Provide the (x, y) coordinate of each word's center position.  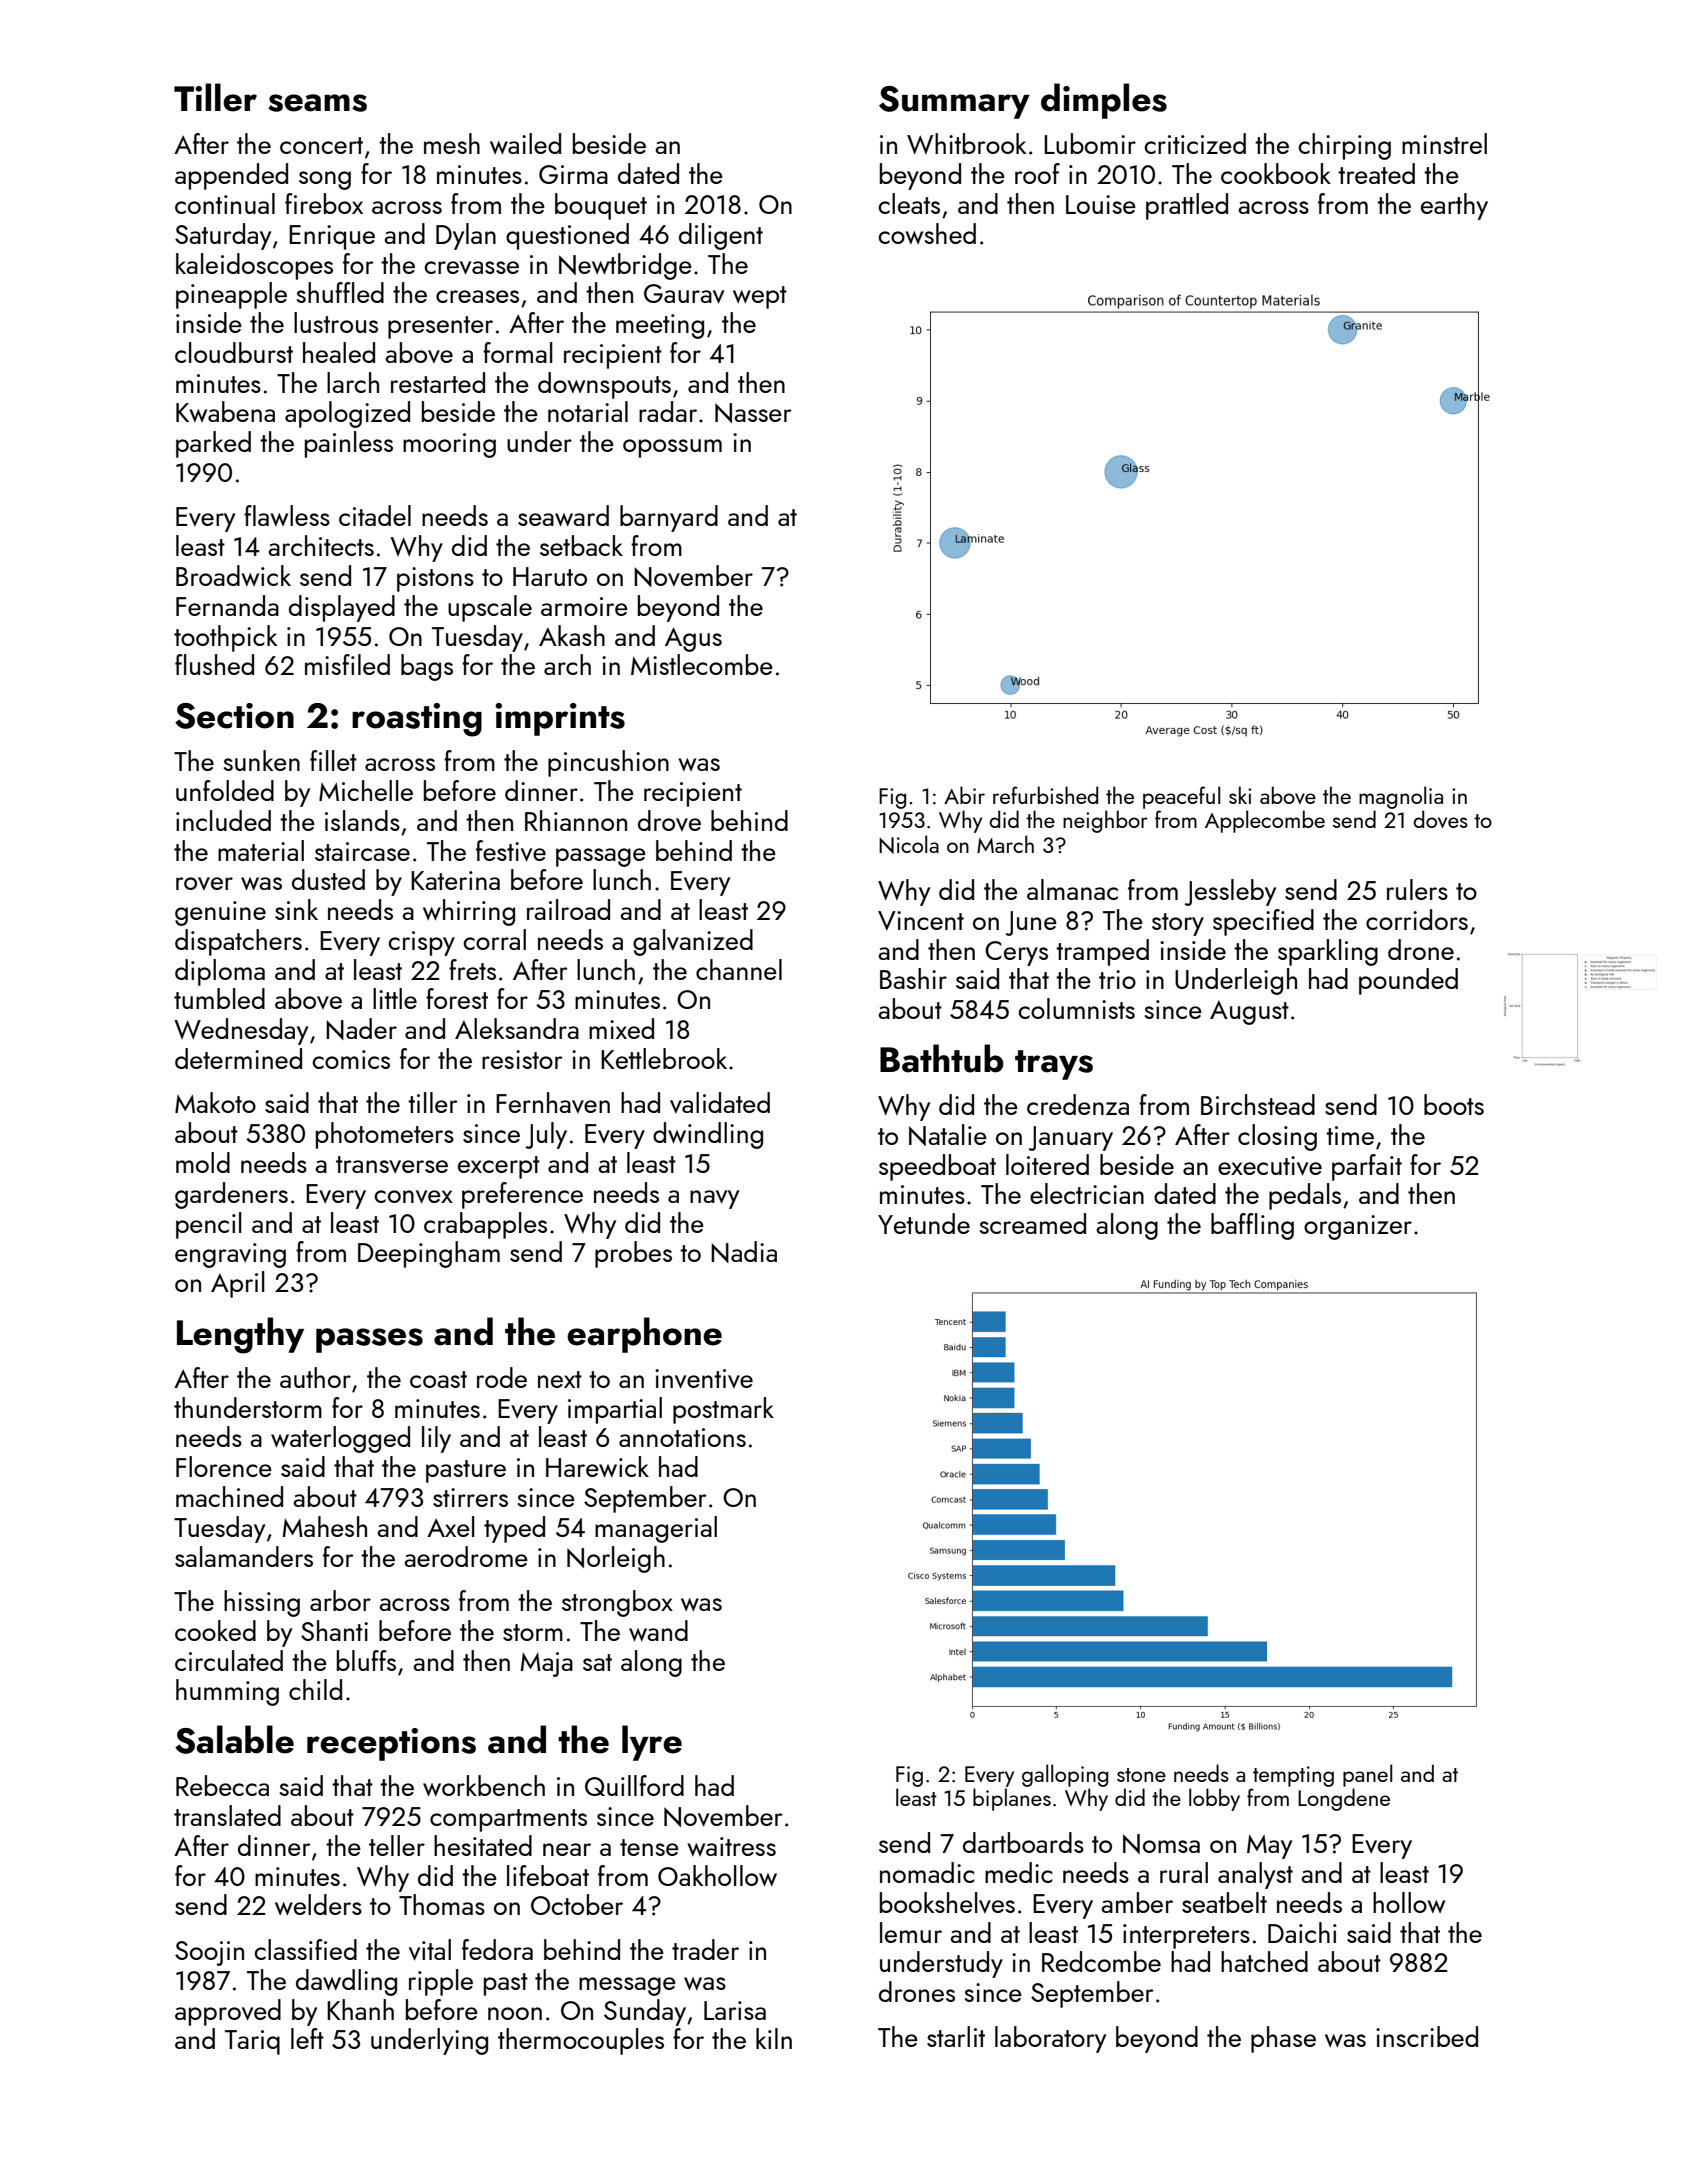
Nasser (753, 413)
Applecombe (1265, 821)
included (223, 820)
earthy (1454, 206)
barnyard (669, 518)
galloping (1065, 1775)
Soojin (209, 1953)
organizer (1358, 1227)
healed (339, 352)
